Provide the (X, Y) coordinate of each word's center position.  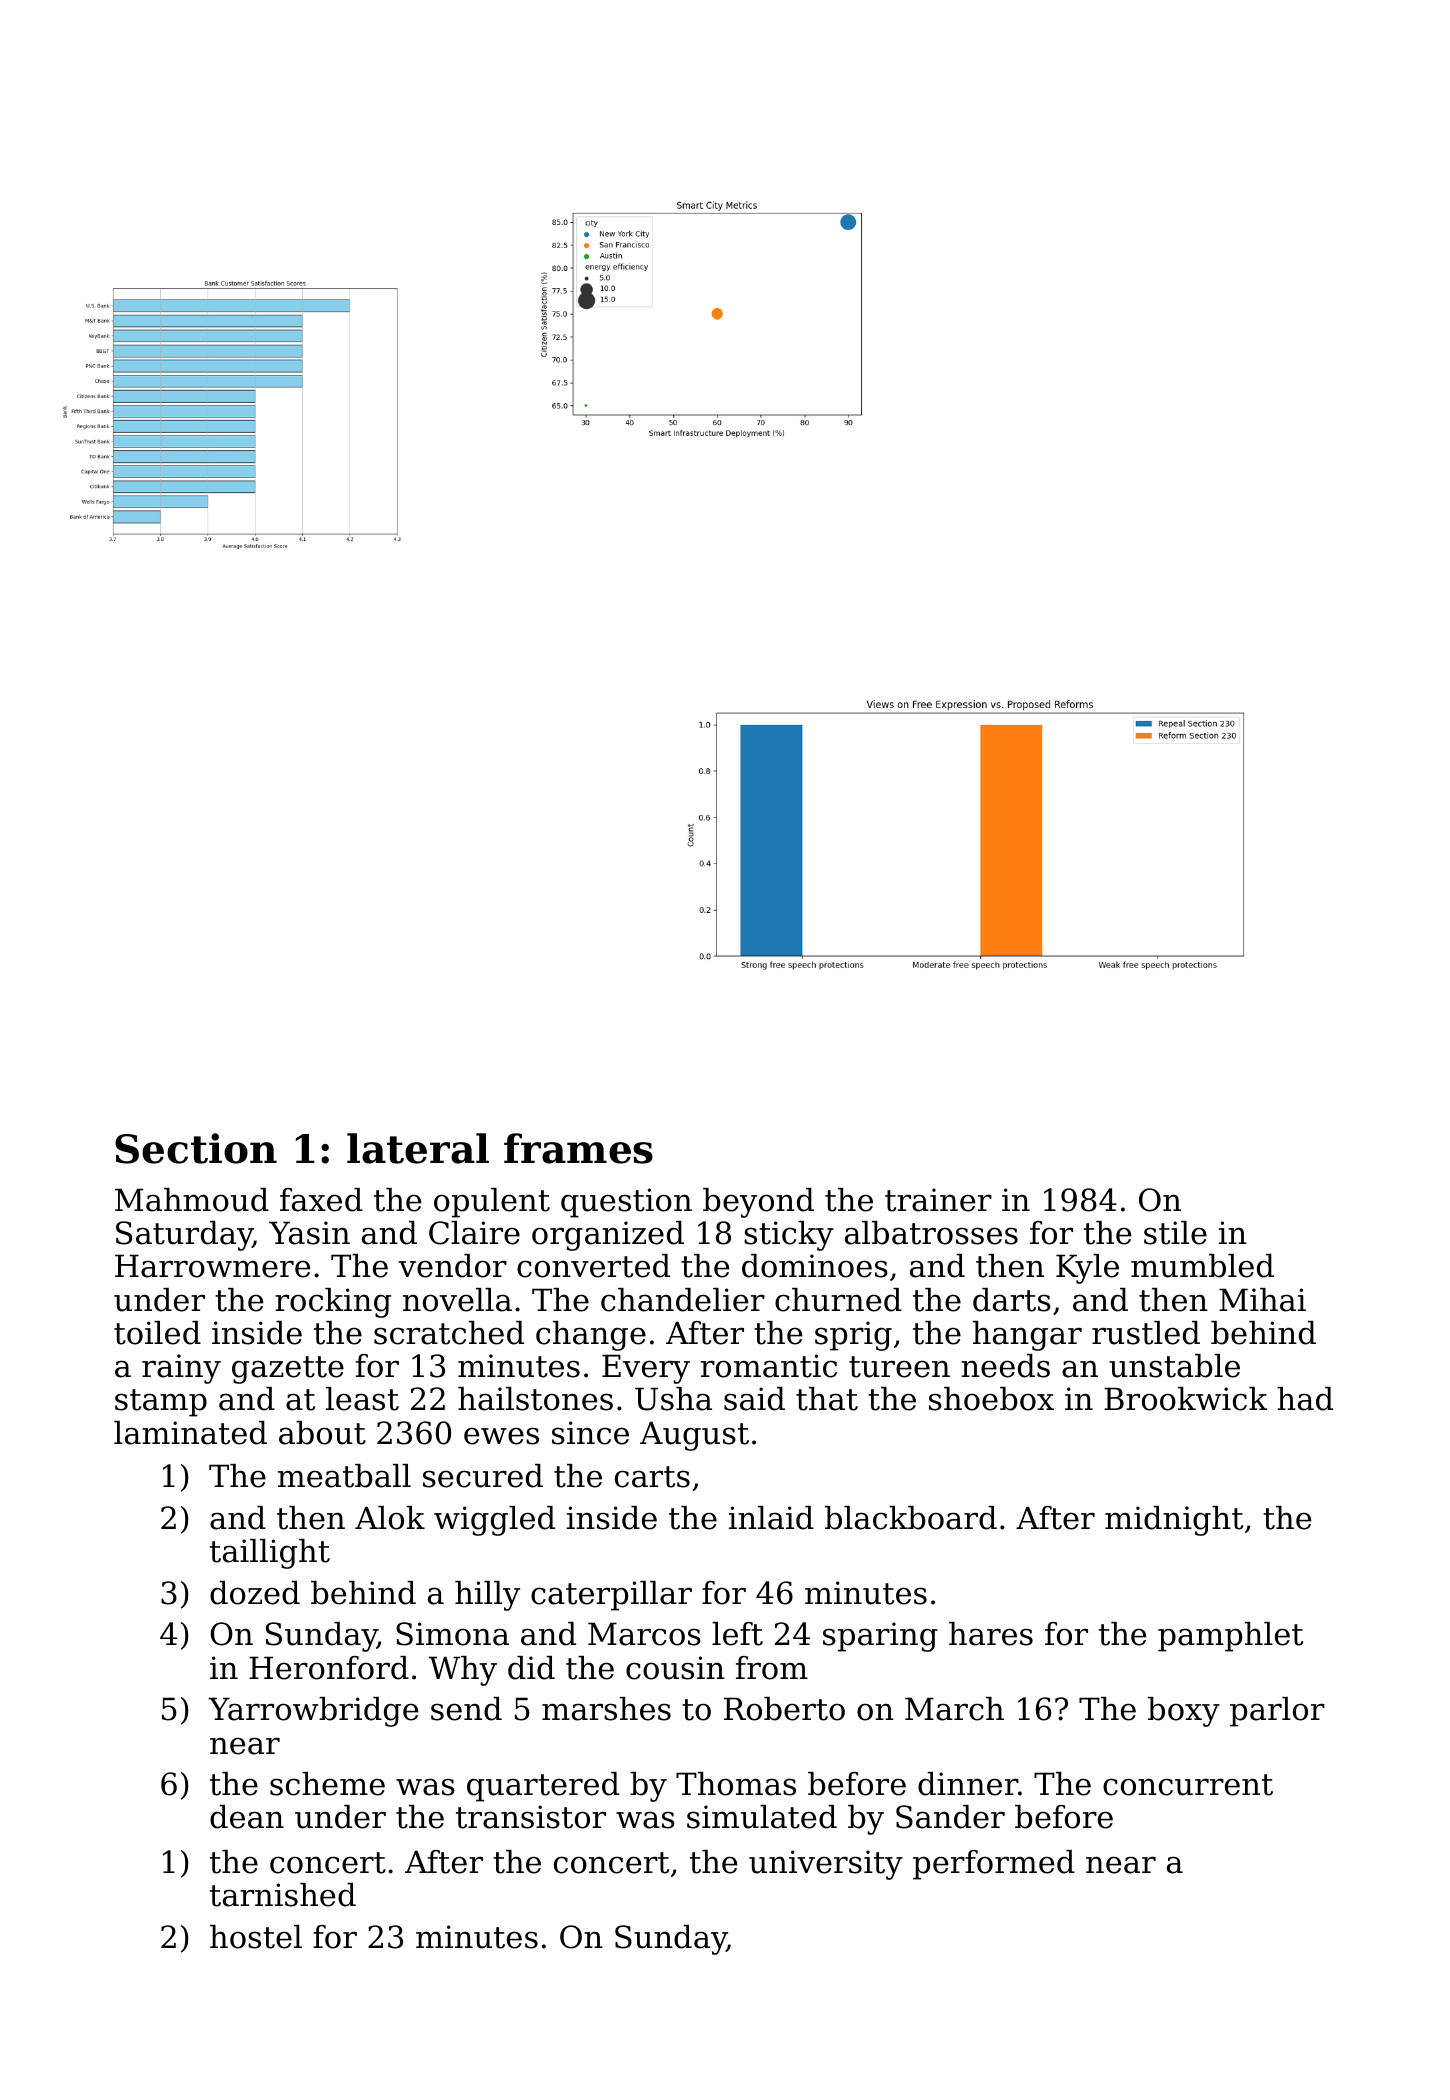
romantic (769, 1366)
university (826, 1865)
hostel (256, 1937)
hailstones (535, 1399)
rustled (1146, 1333)
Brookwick (1185, 1399)
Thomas (736, 1784)
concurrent (1188, 1785)
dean (247, 1817)
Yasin (309, 1233)
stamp (161, 1403)
